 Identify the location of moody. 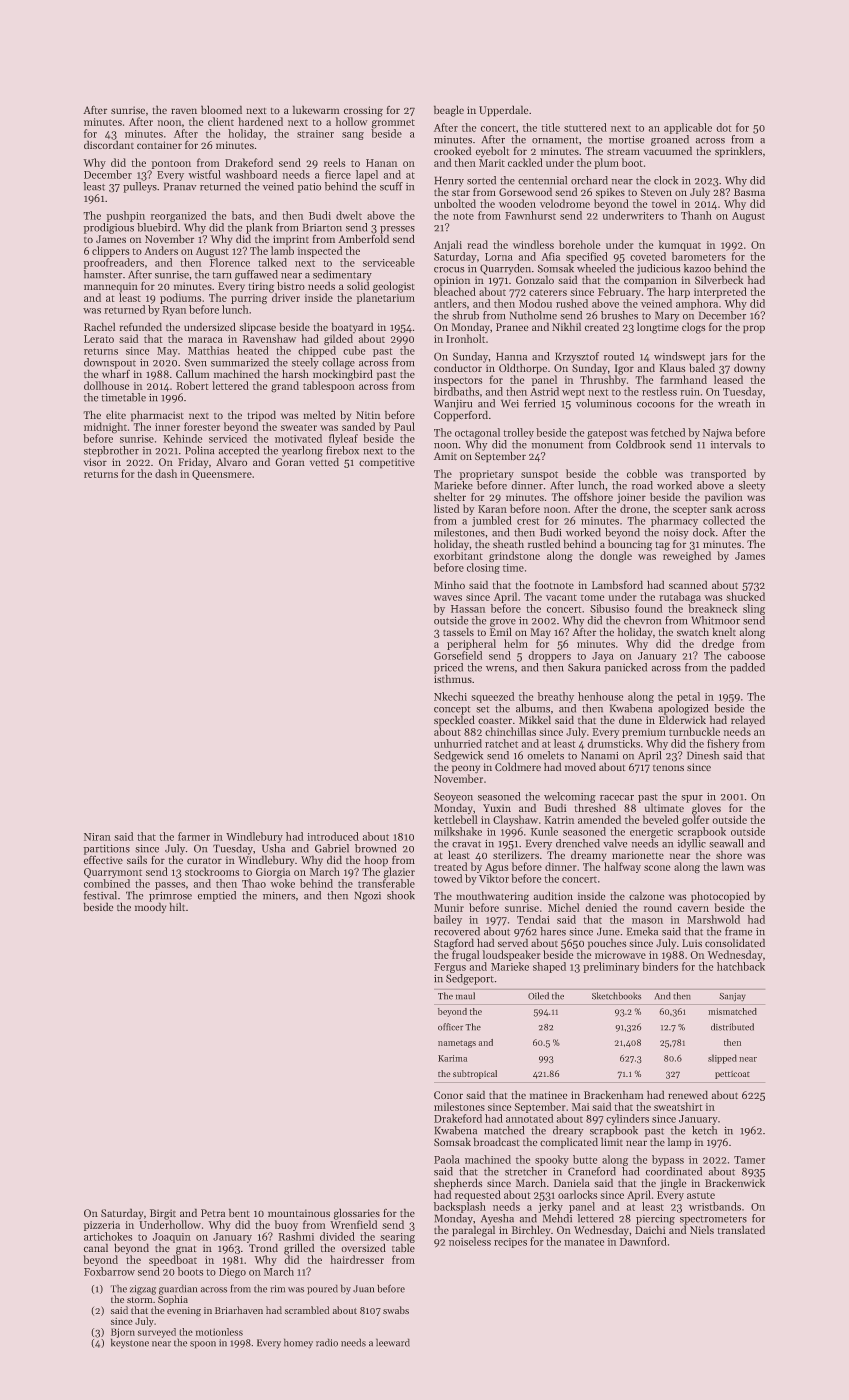
(150, 908).
